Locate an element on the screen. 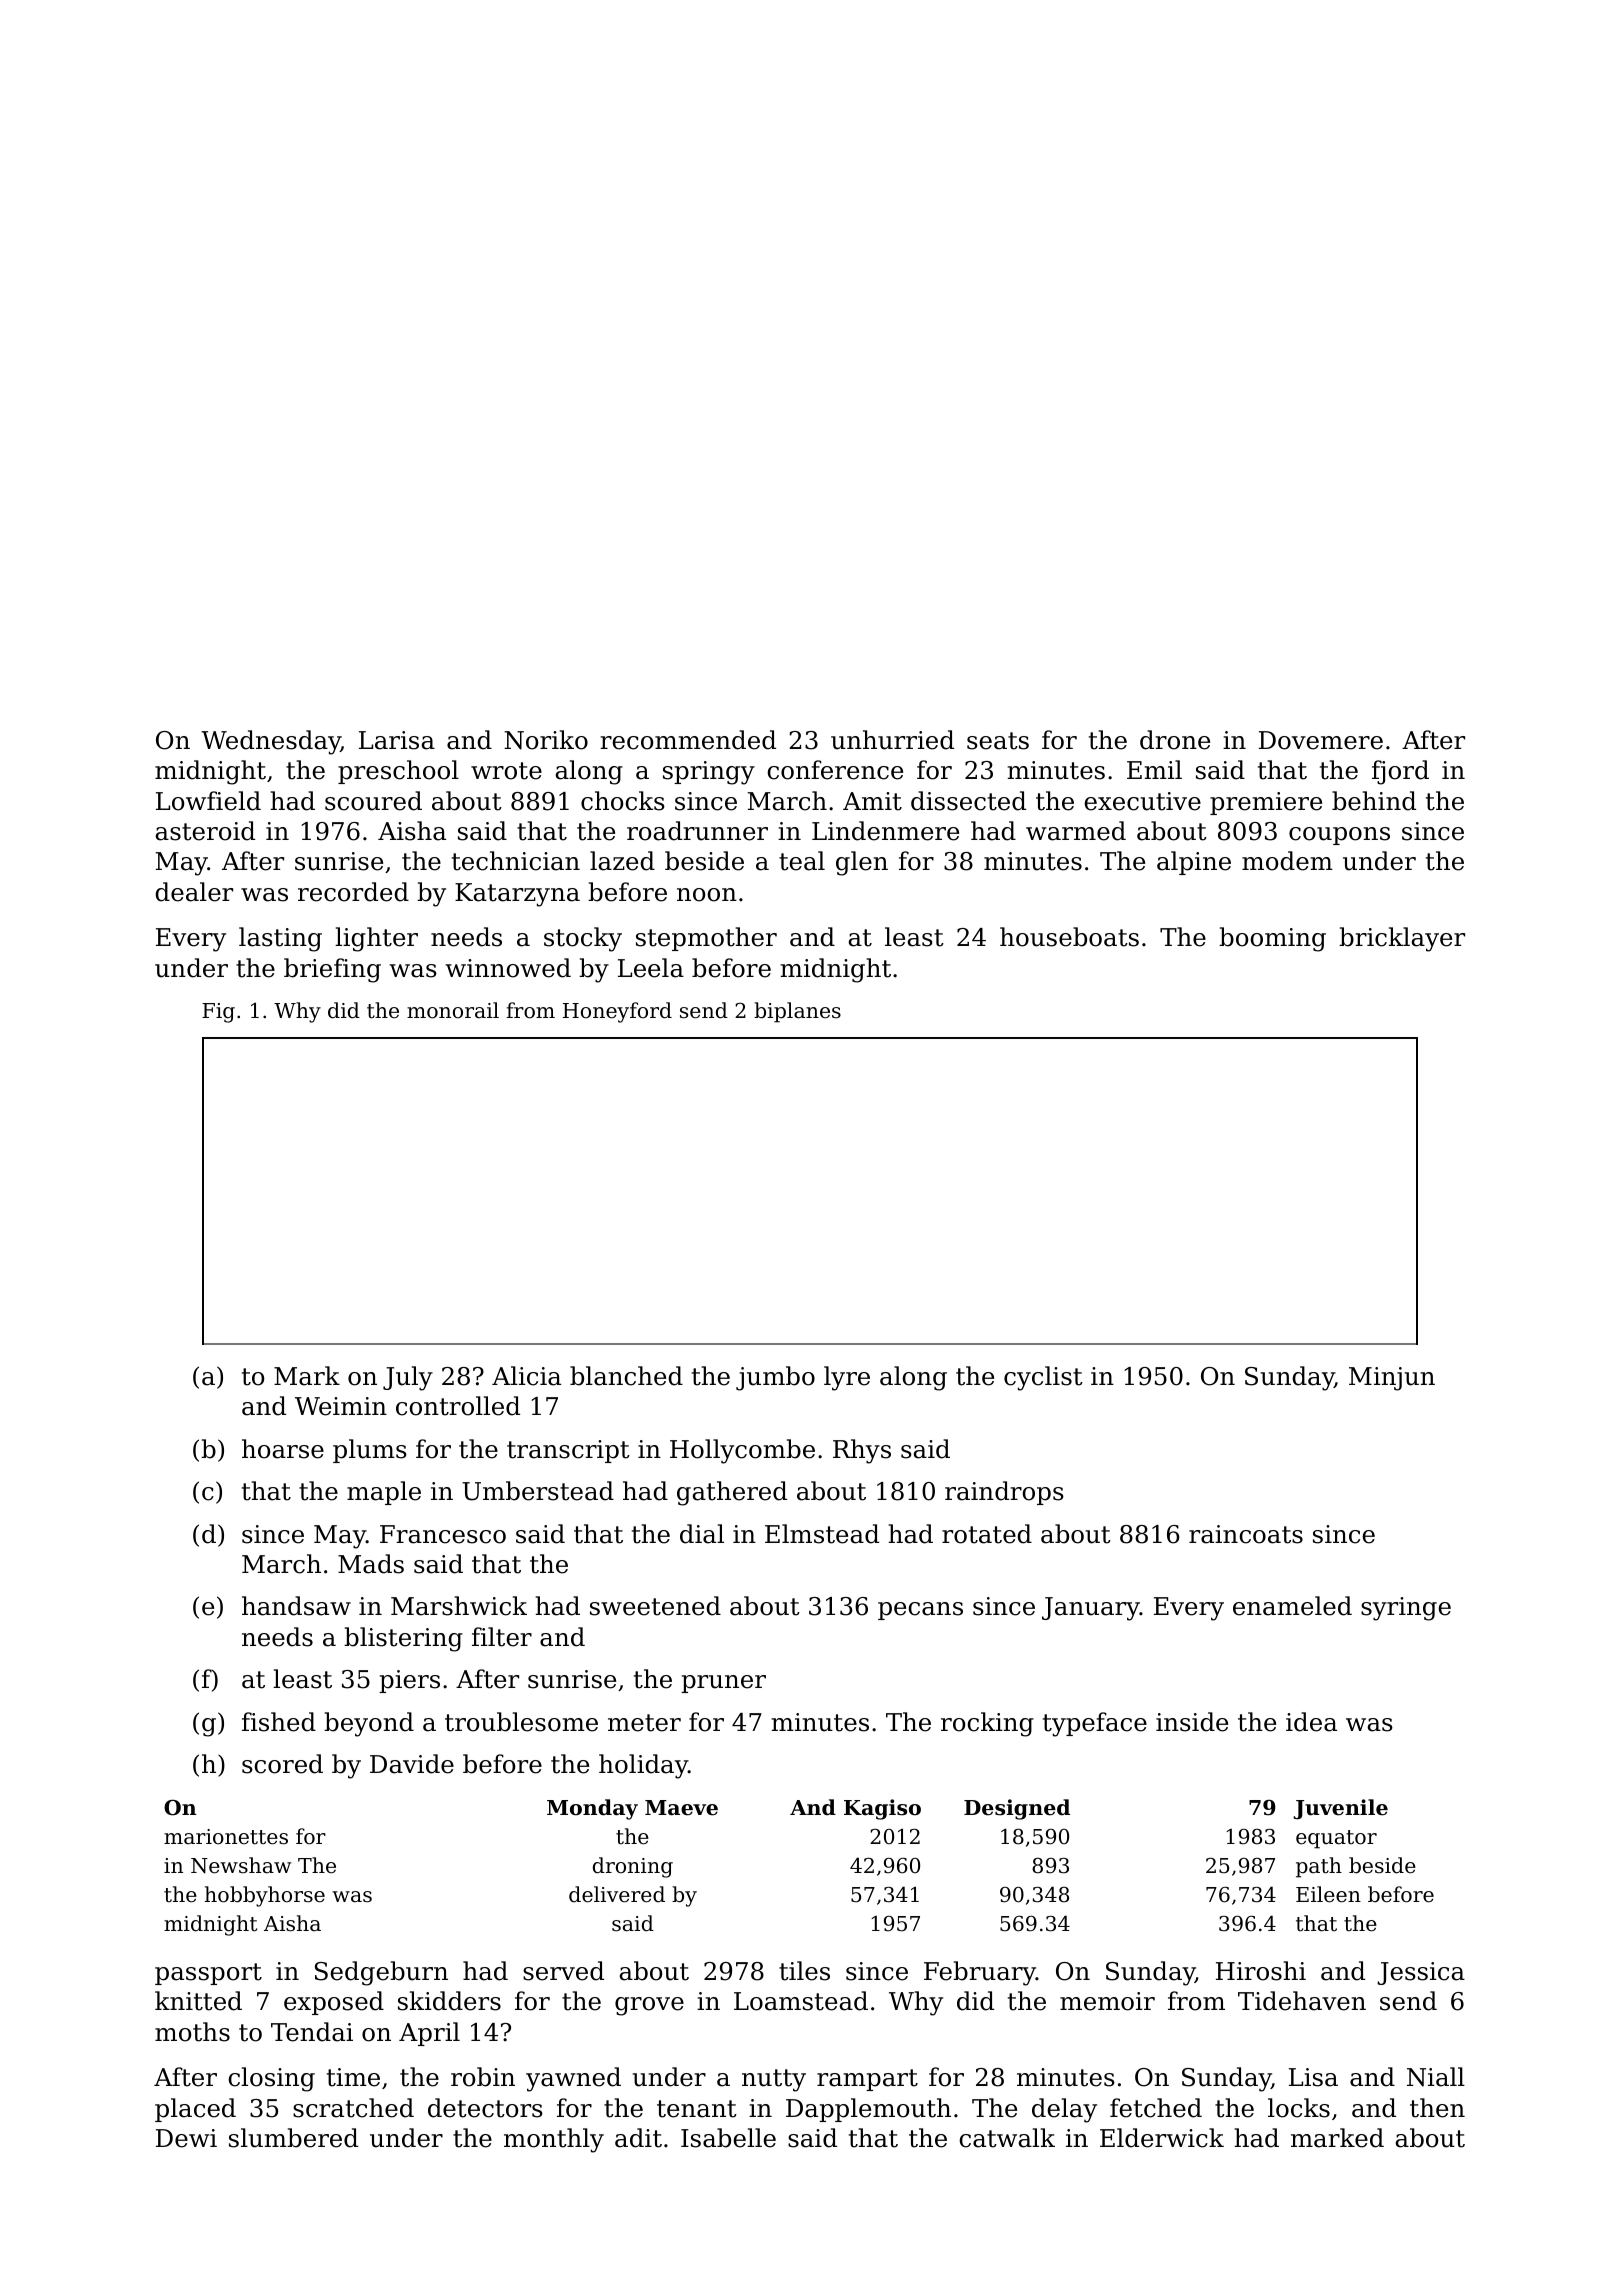  Noriko is located at coordinates (546, 740).
